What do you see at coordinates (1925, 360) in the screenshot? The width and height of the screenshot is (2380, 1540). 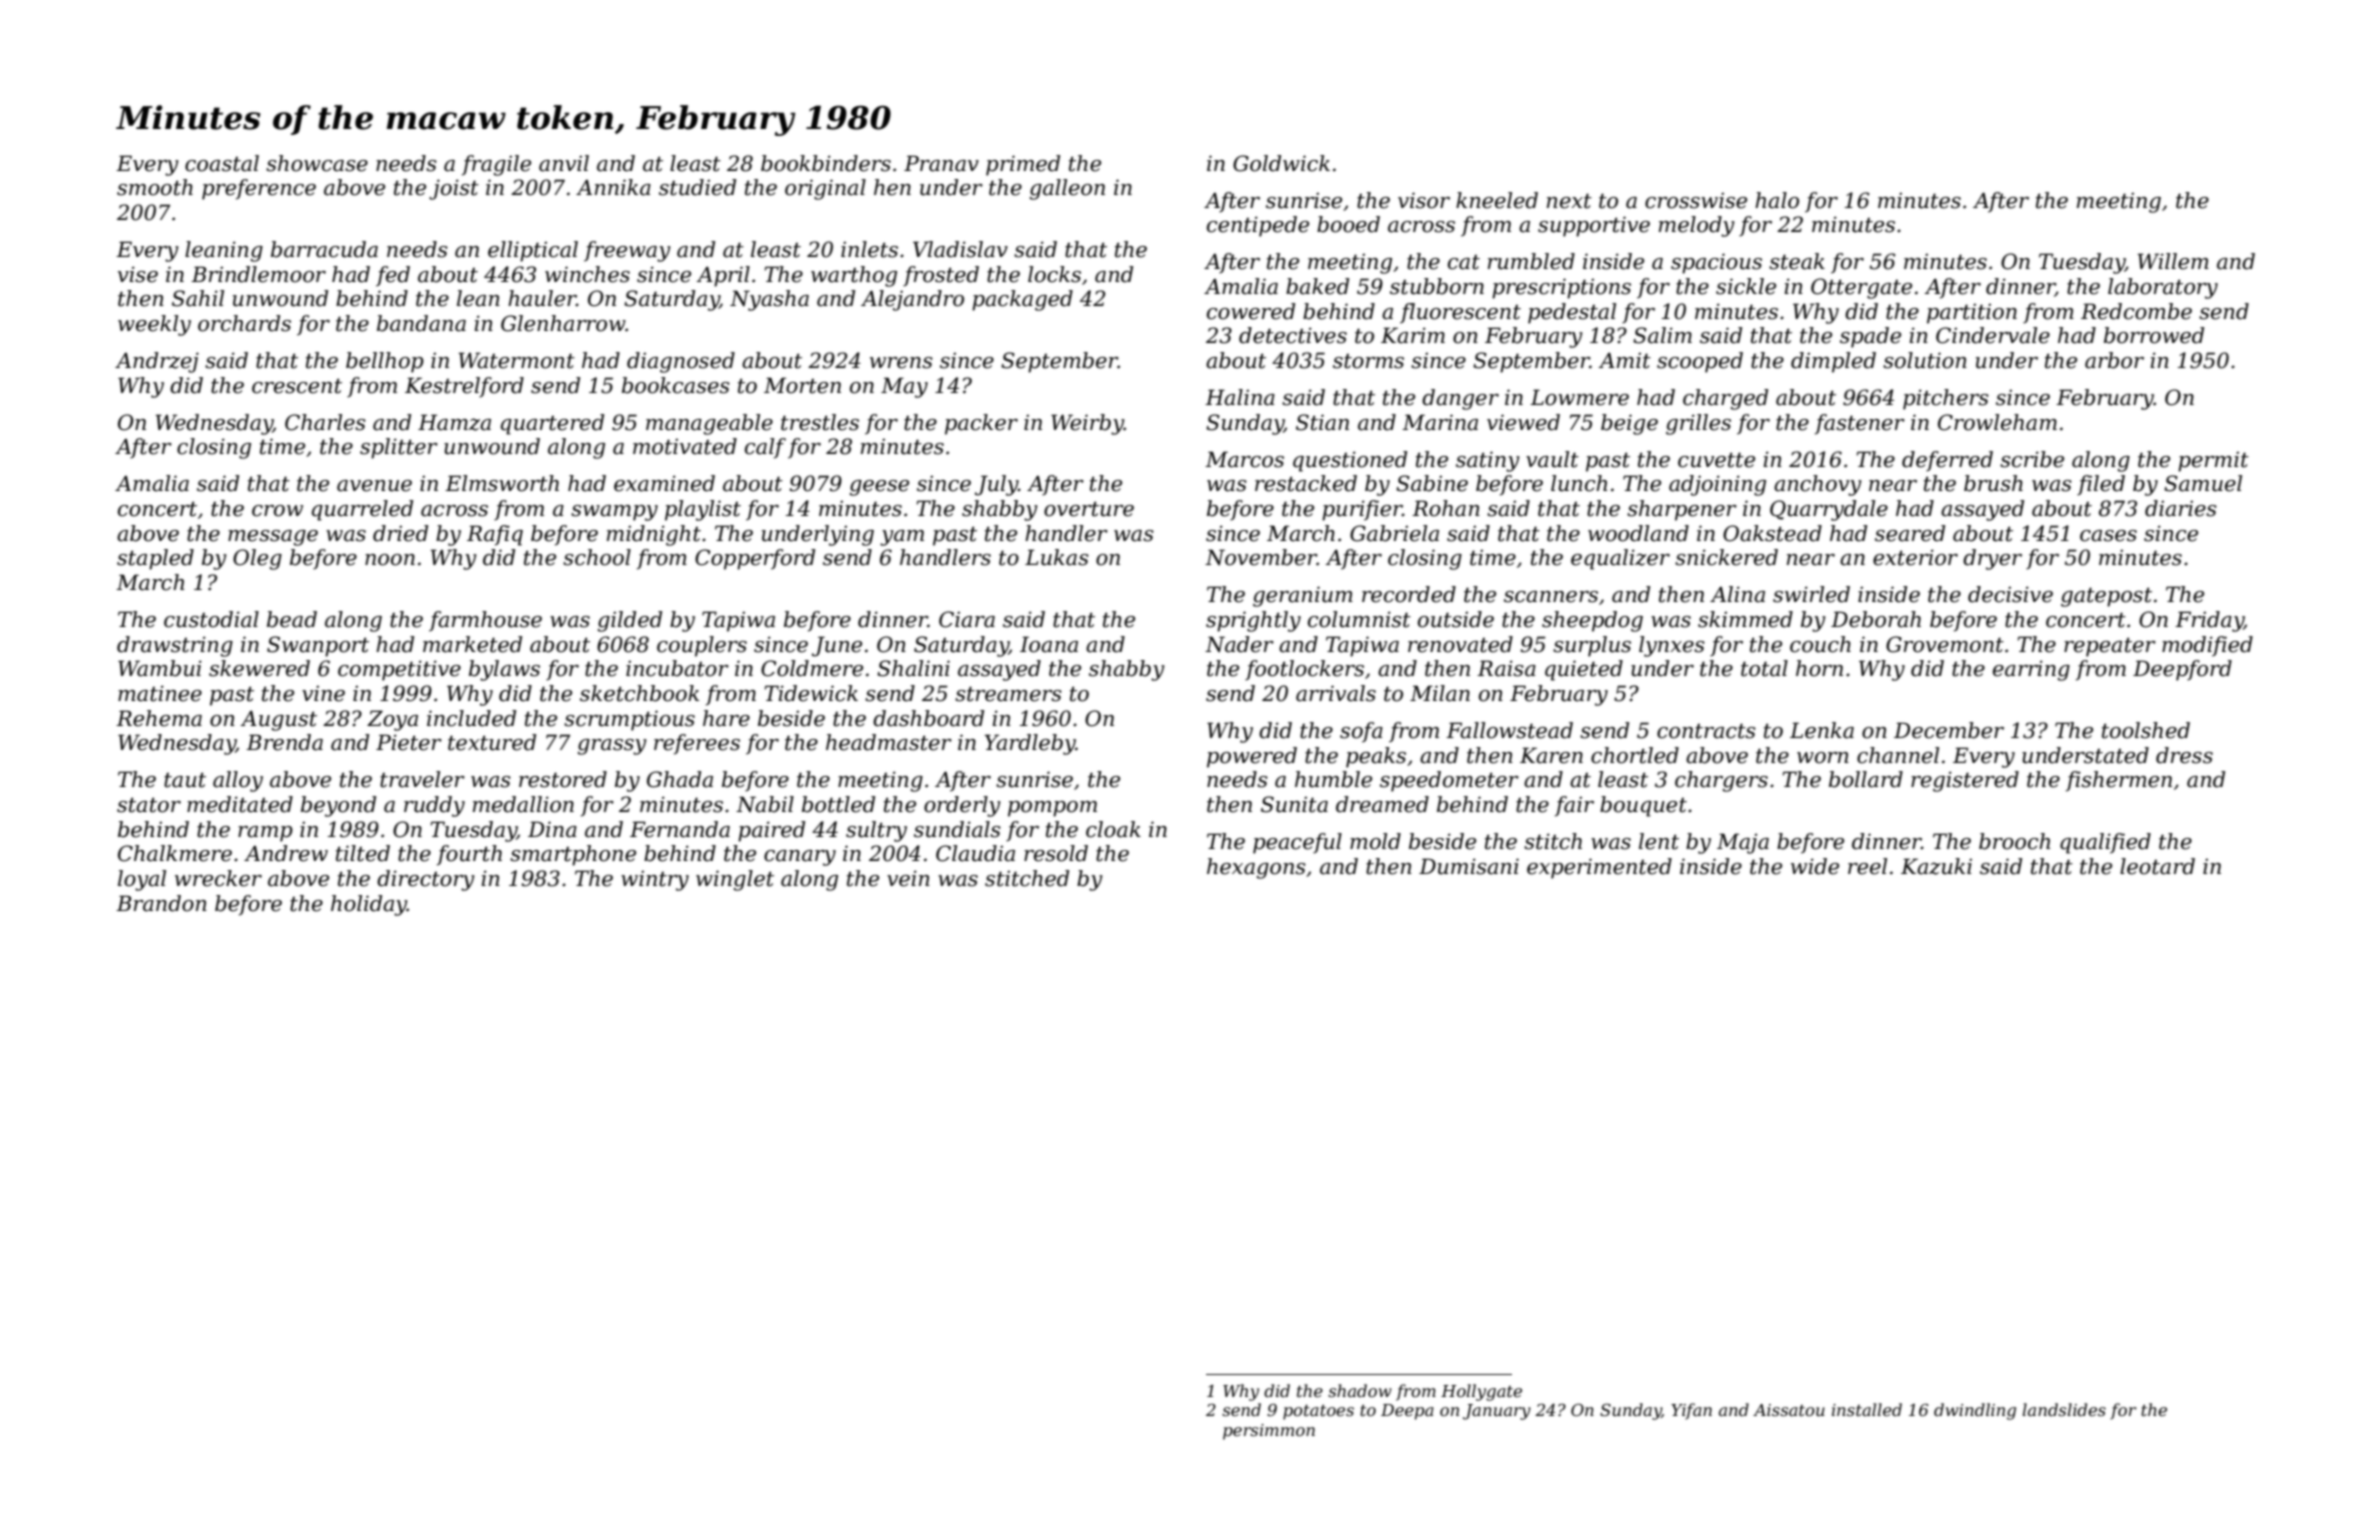 I see `solution` at bounding box center [1925, 360].
